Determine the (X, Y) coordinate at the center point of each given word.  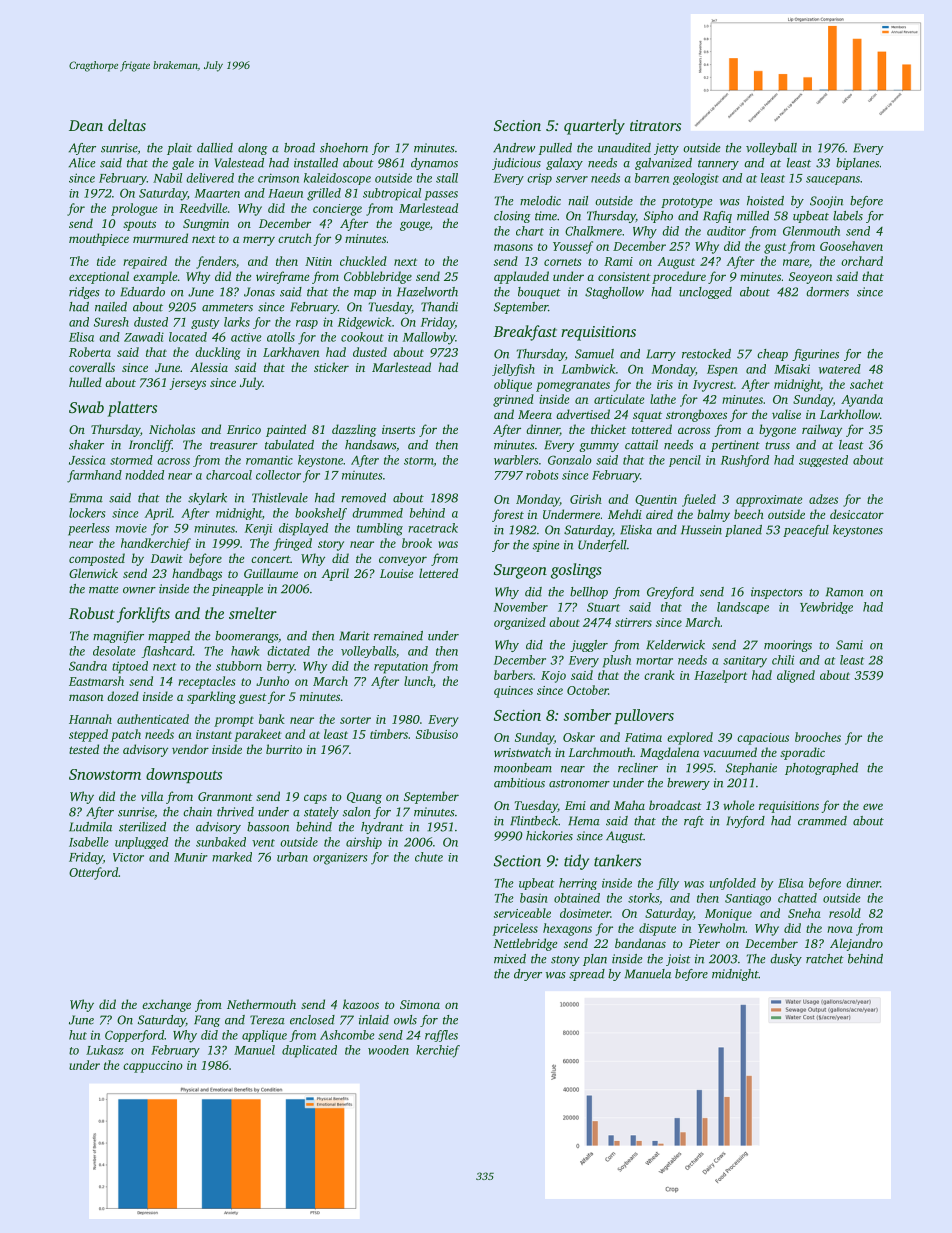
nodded (144, 475)
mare (796, 262)
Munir (191, 857)
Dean (86, 125)
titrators (655, 125)
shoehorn (344, 148)
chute (429, 857)
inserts (398, 429)
